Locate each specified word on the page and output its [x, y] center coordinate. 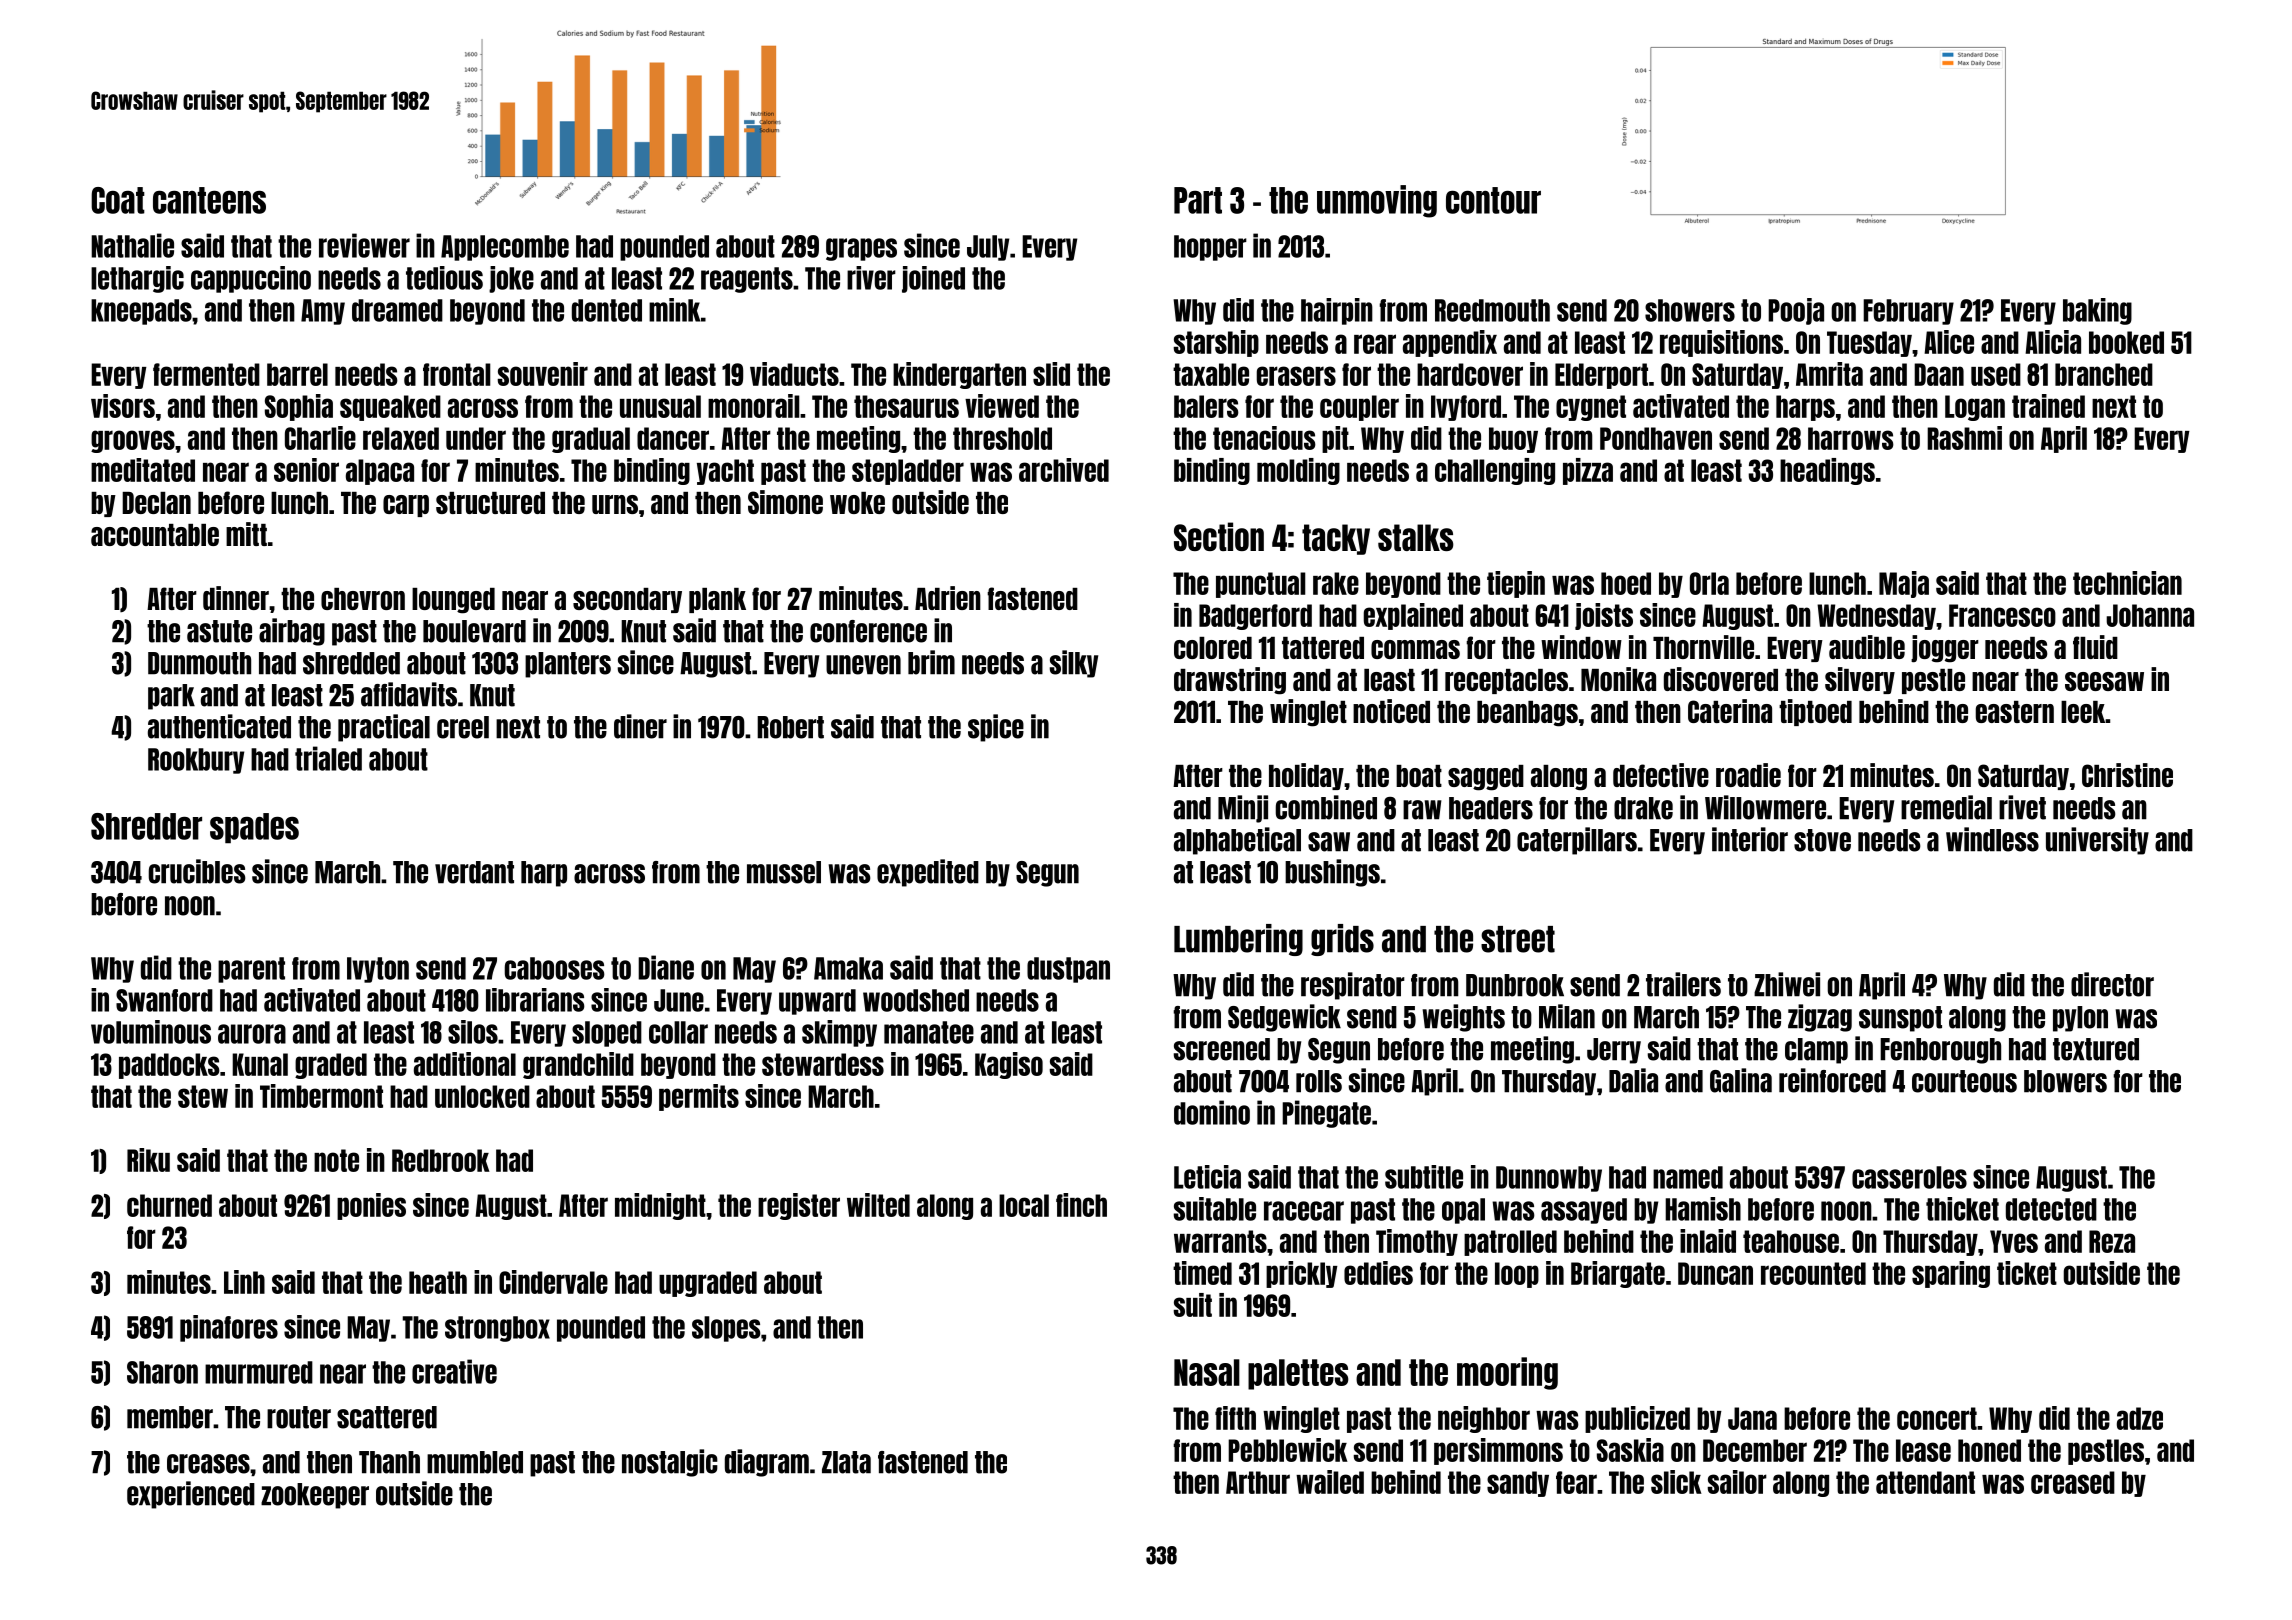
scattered [387, 1417]
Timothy [1417, 1242]
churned [169, 1205]
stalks [1416, 537]
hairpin [1337, 311]
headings [1827, 471]
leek [2083, 712]
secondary [627, 600]
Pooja [1796, 311]
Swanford [164, 1000]
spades [254, 828]
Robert [790, 727]
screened [1222, 1049]
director [2112, 984]
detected [2051, 1209]
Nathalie [132, 245]
